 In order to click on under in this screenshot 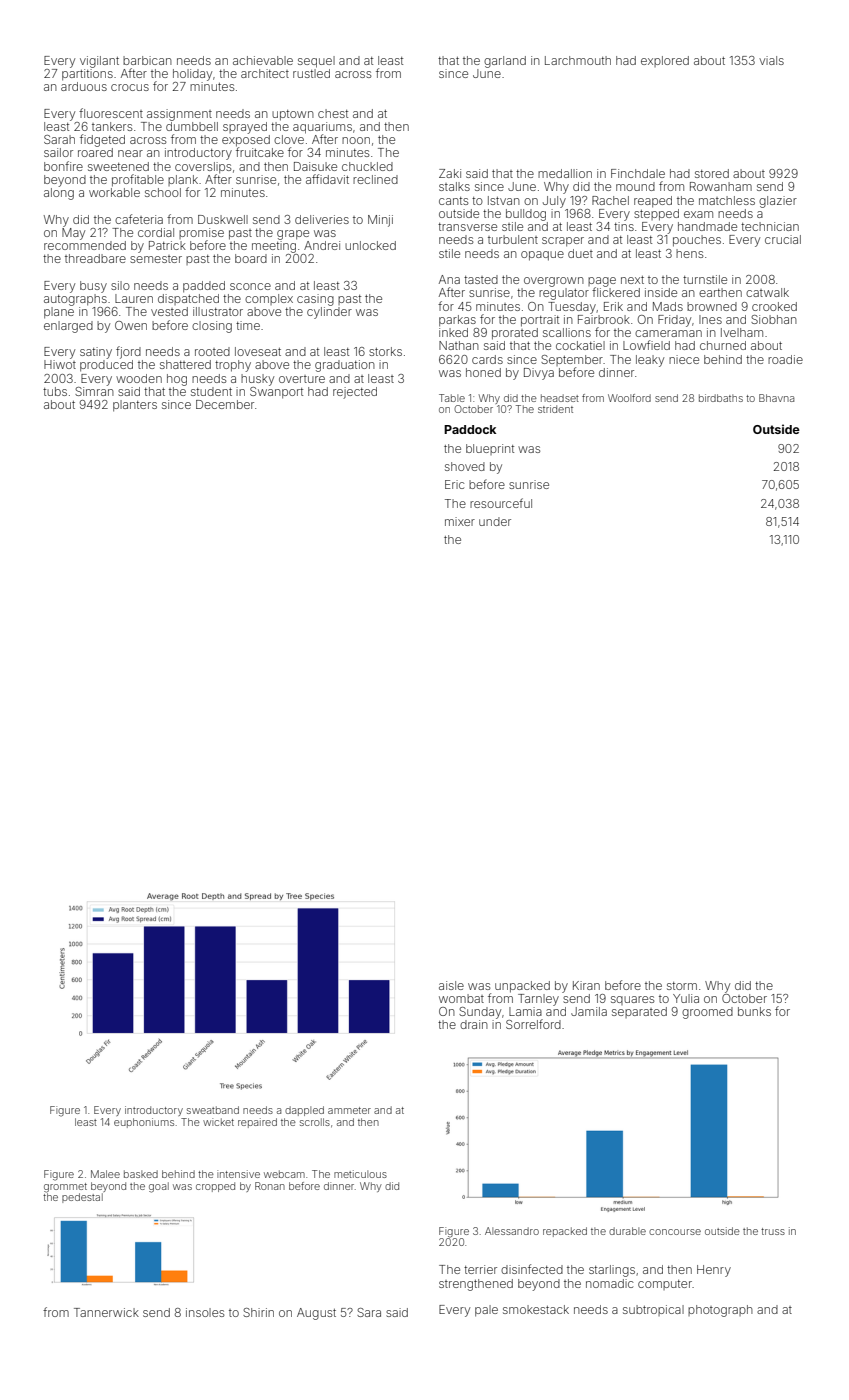, I will do `click(495, 521)`.
